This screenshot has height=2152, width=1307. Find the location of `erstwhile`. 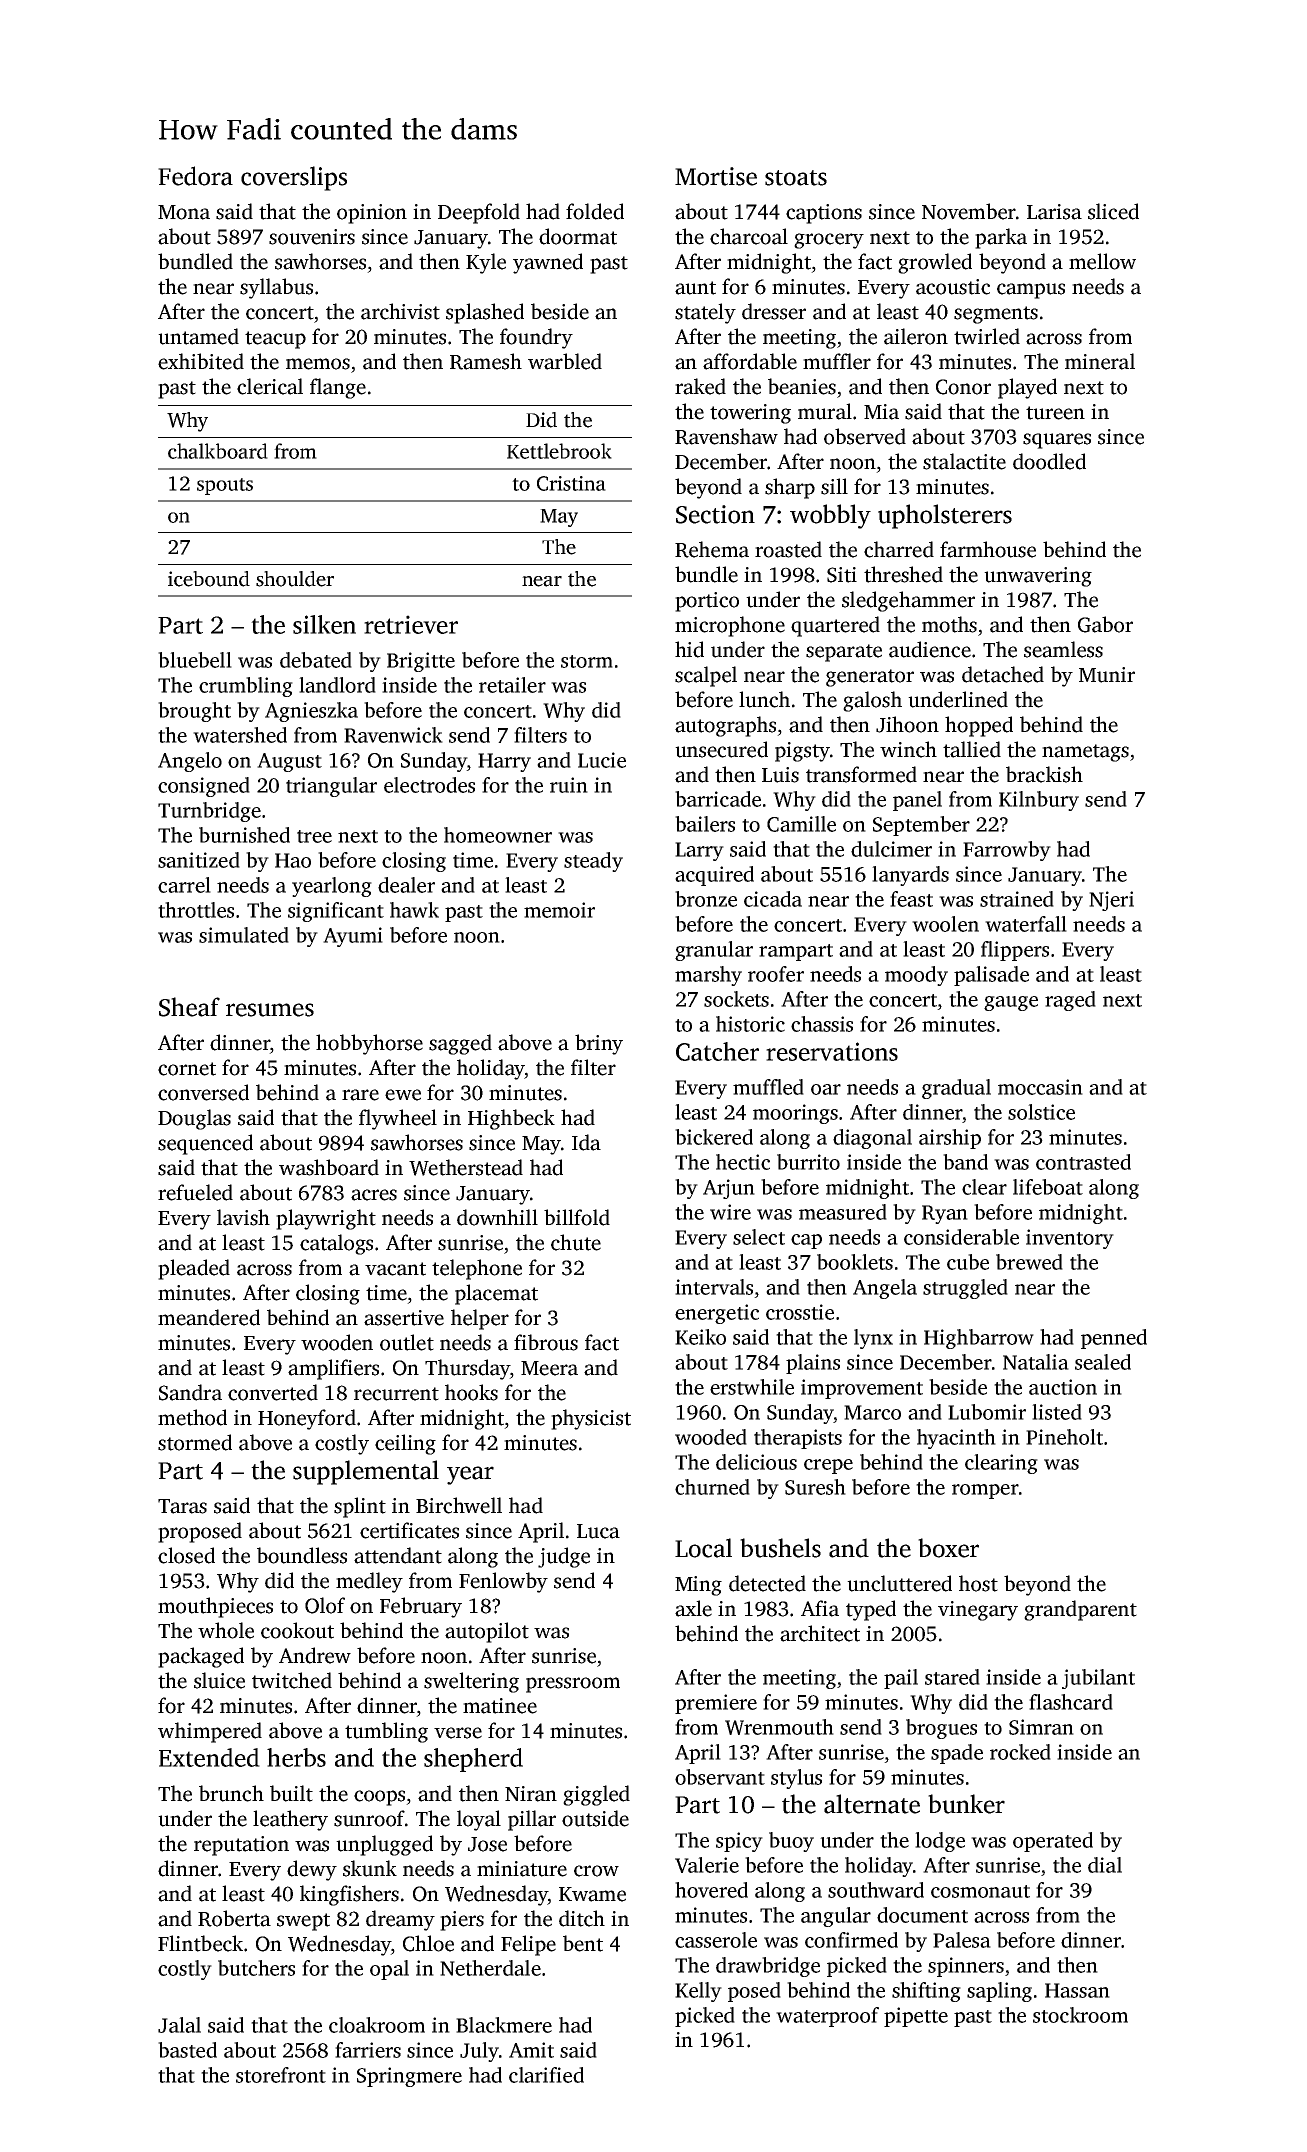

erstwhile is located at coordinates (752, 1387).
